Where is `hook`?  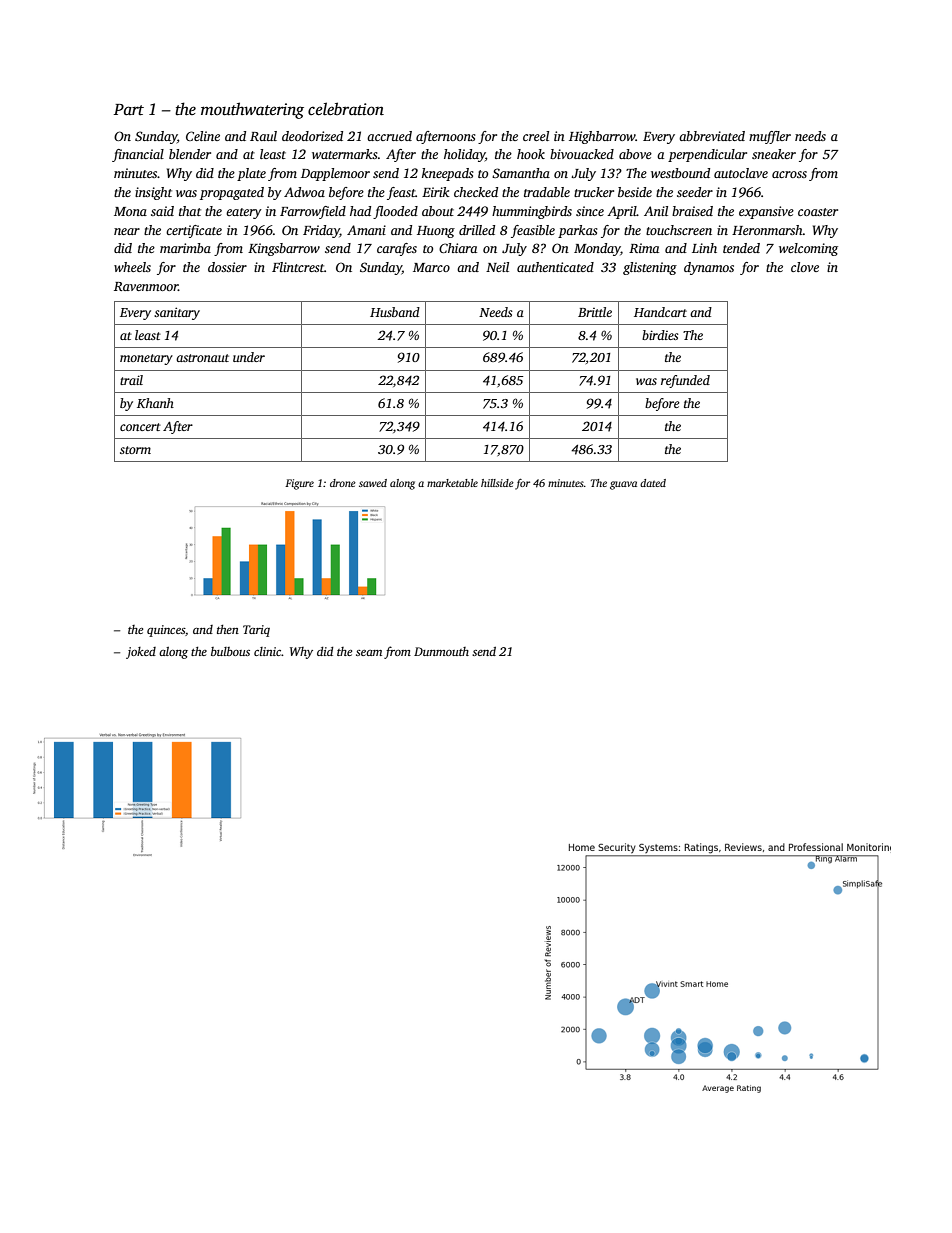 hook is located at coordinates (531, 154).
